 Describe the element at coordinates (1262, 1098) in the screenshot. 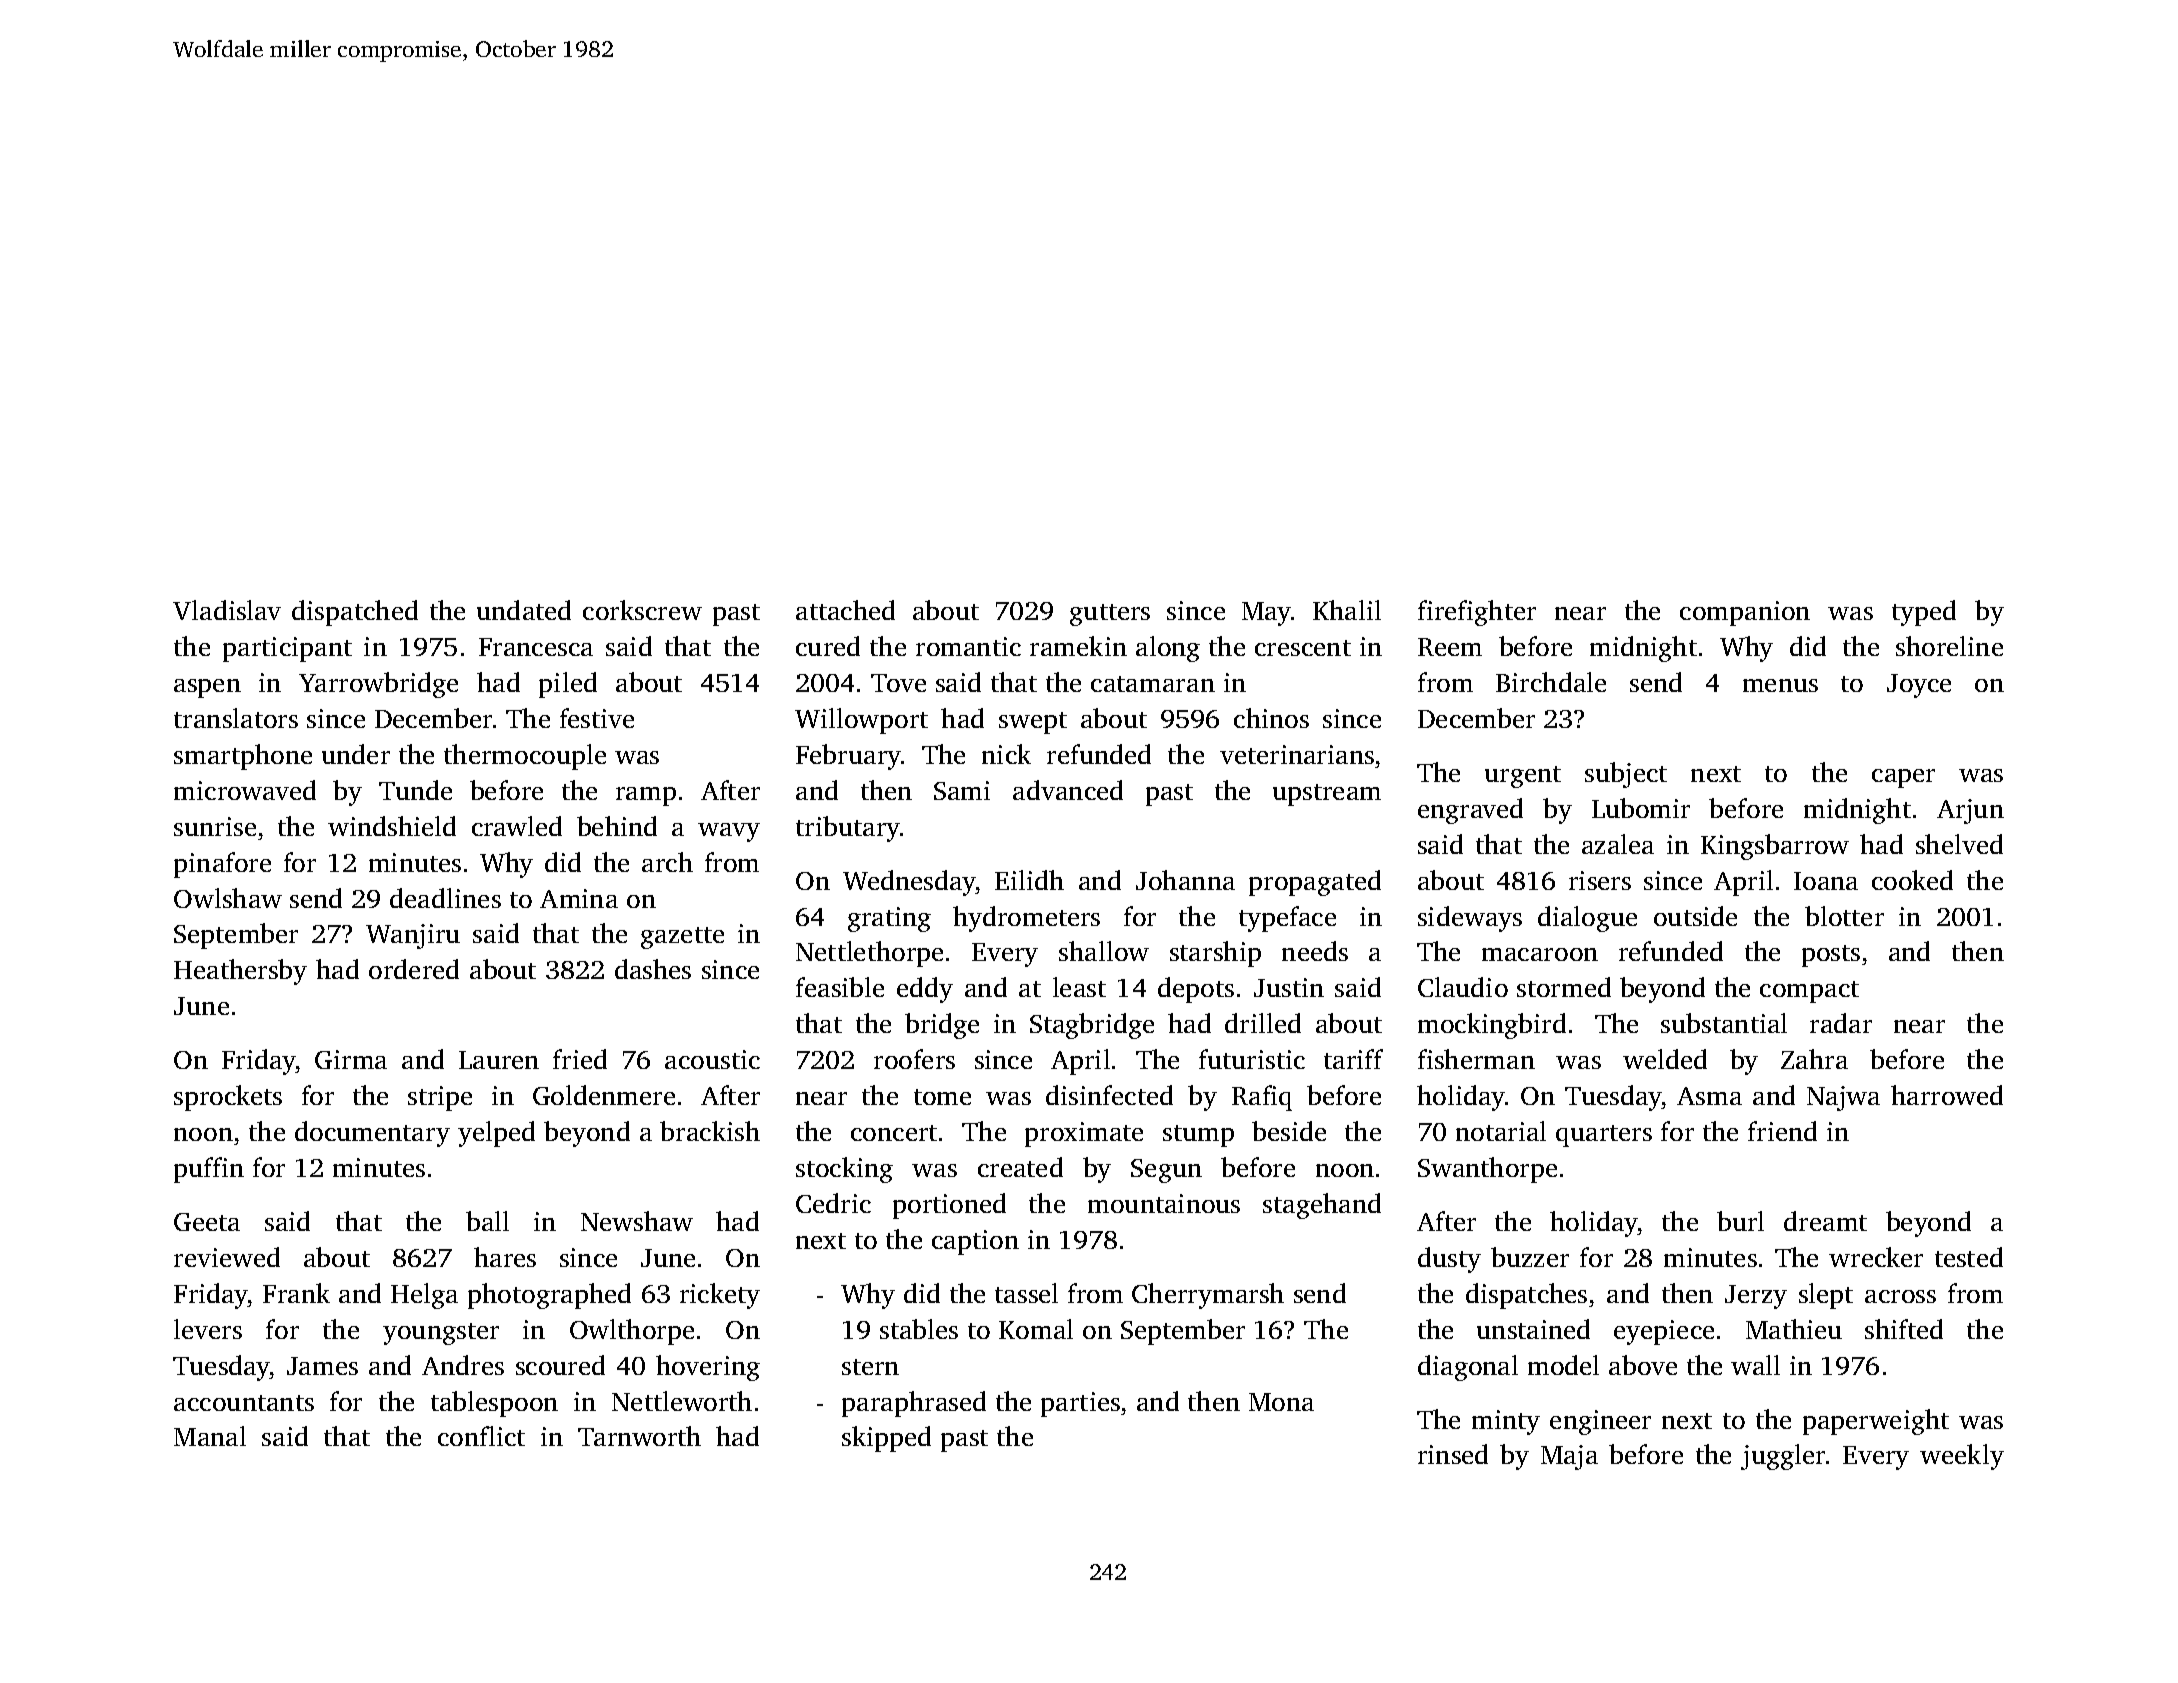

I see `Rafiq` at that location.
